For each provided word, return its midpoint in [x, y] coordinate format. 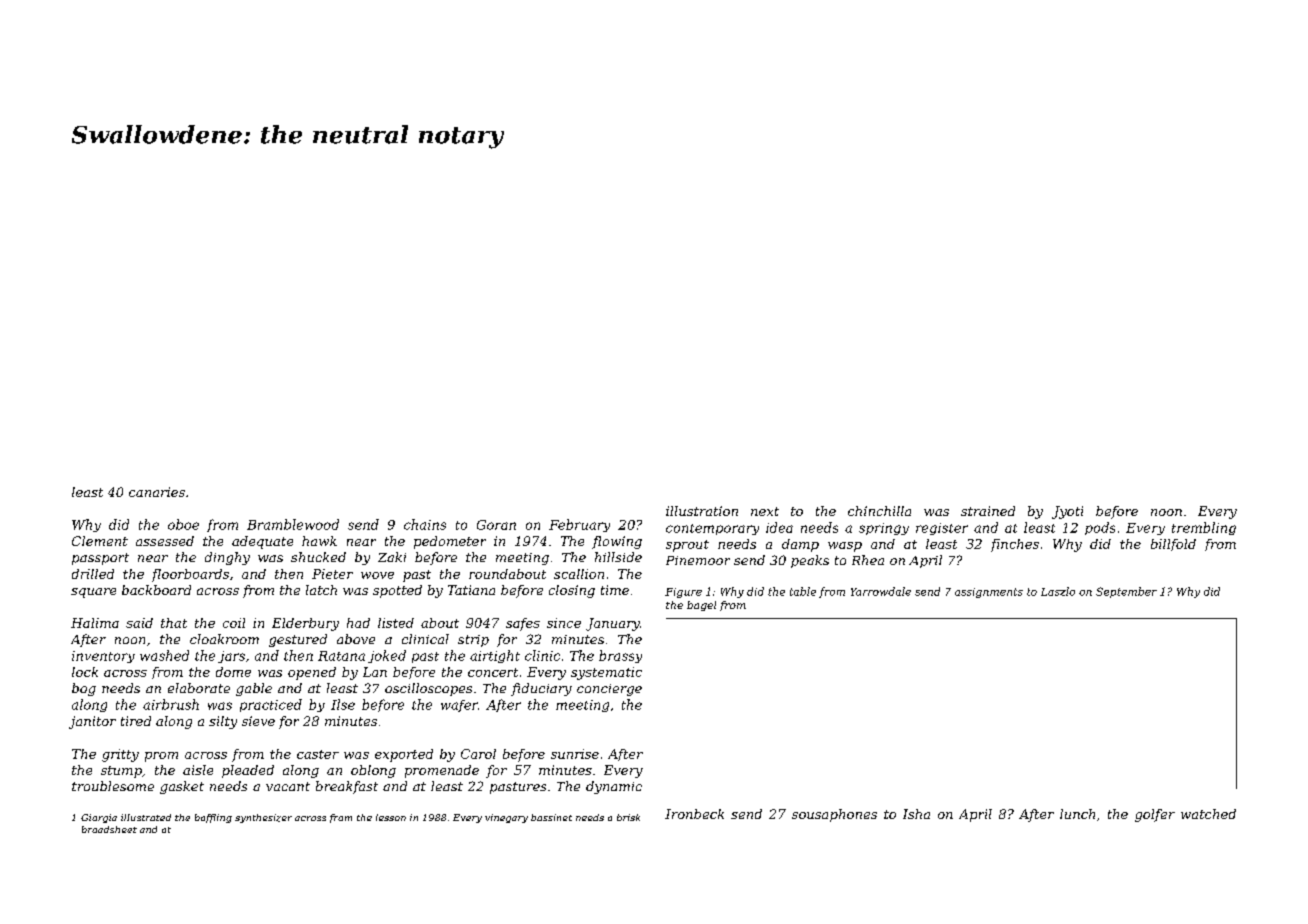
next [765, 511]
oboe [183, 524]
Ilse [343, 704]
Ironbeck [694, 814]
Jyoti [1067, 512]
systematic [606, 673]
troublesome [113, 786]
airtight [495, 656]
